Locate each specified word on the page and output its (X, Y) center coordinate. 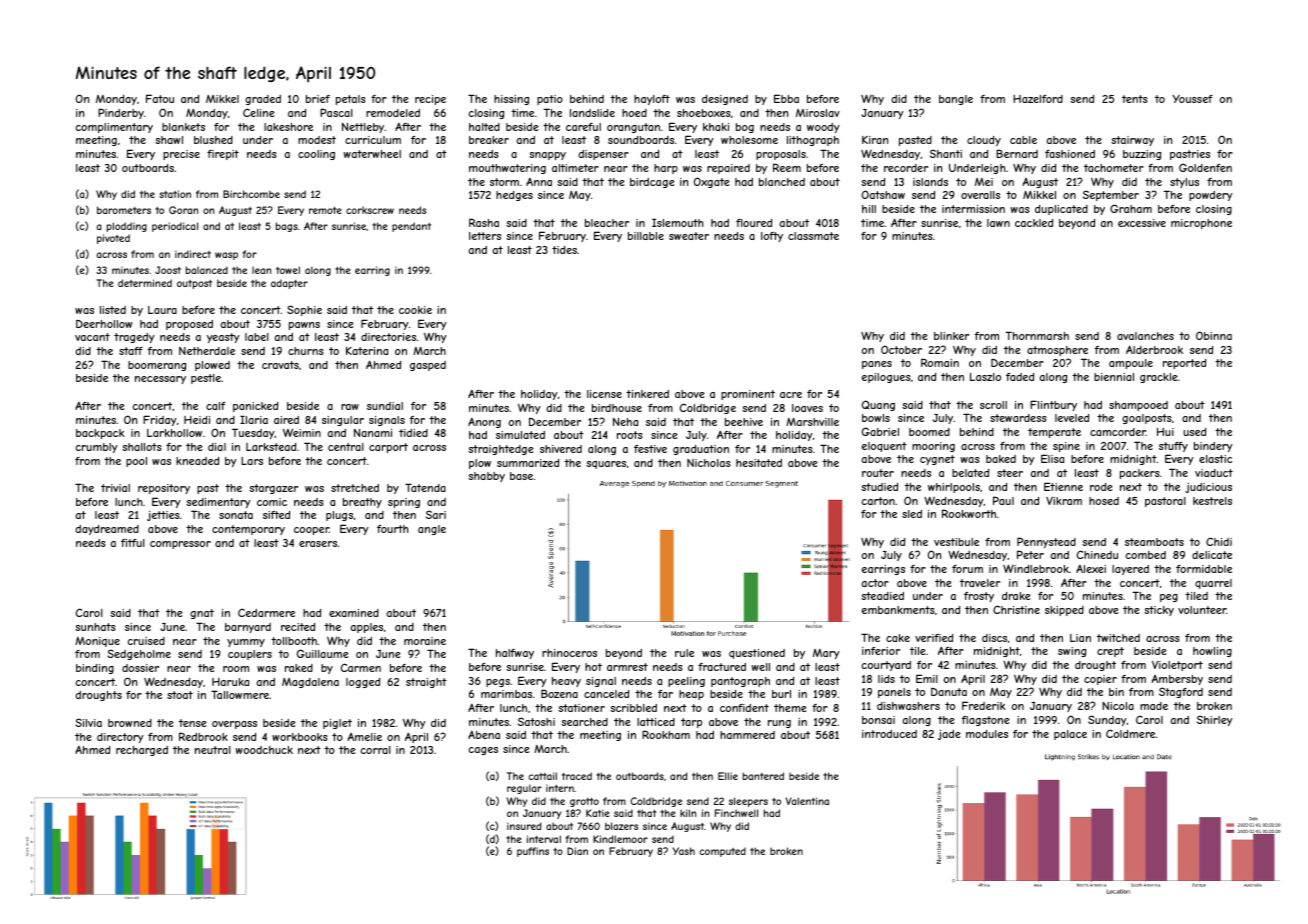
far (665, 694)
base (521, 476)
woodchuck (264, 750)
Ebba (786, 98)
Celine (259, 112)
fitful (133, 543)
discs (994, 638)
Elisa (1052, 458)
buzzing (1142, 155)
